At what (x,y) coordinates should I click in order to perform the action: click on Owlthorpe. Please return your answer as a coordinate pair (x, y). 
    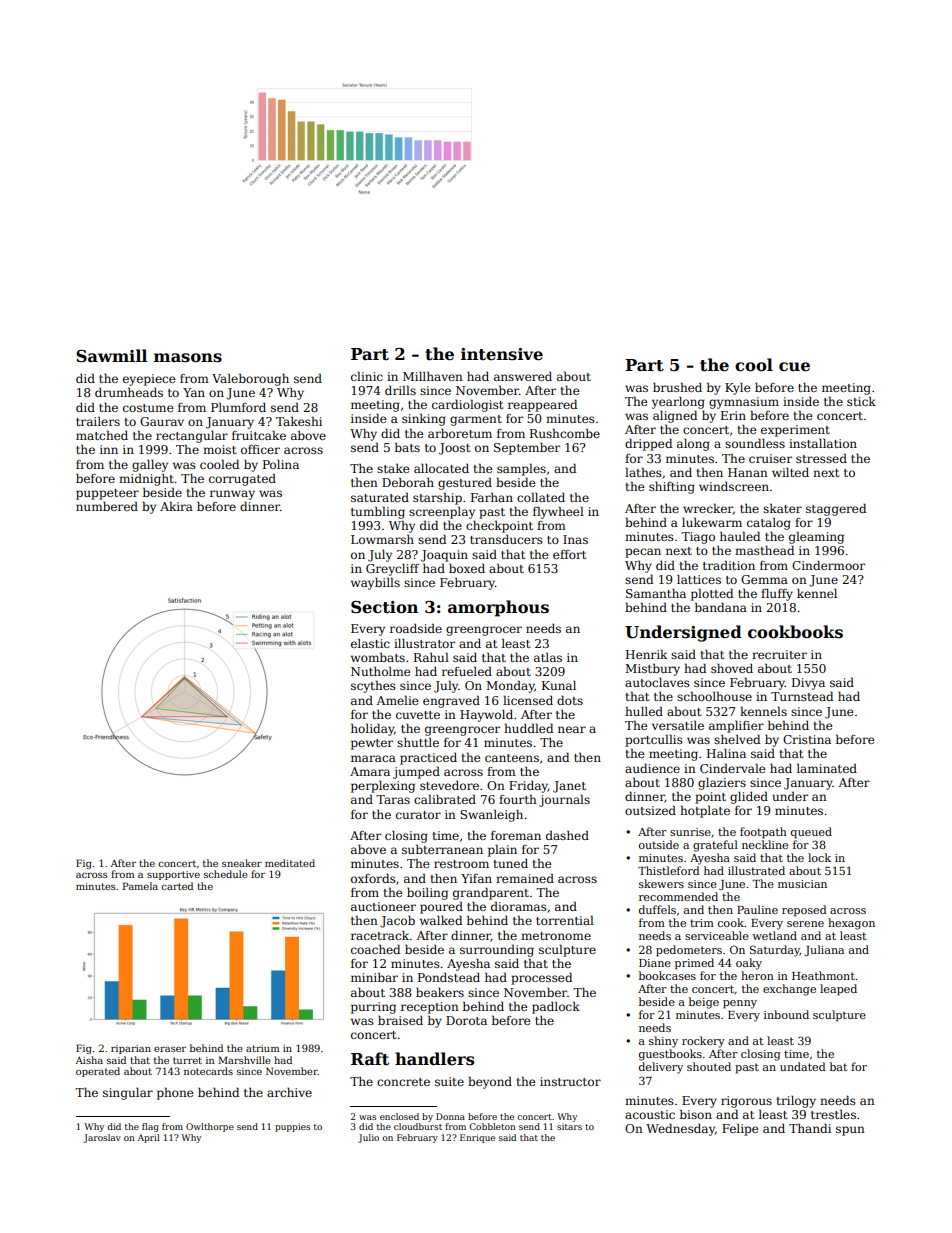
    Looking at the image, I should click on (210, 1127).
